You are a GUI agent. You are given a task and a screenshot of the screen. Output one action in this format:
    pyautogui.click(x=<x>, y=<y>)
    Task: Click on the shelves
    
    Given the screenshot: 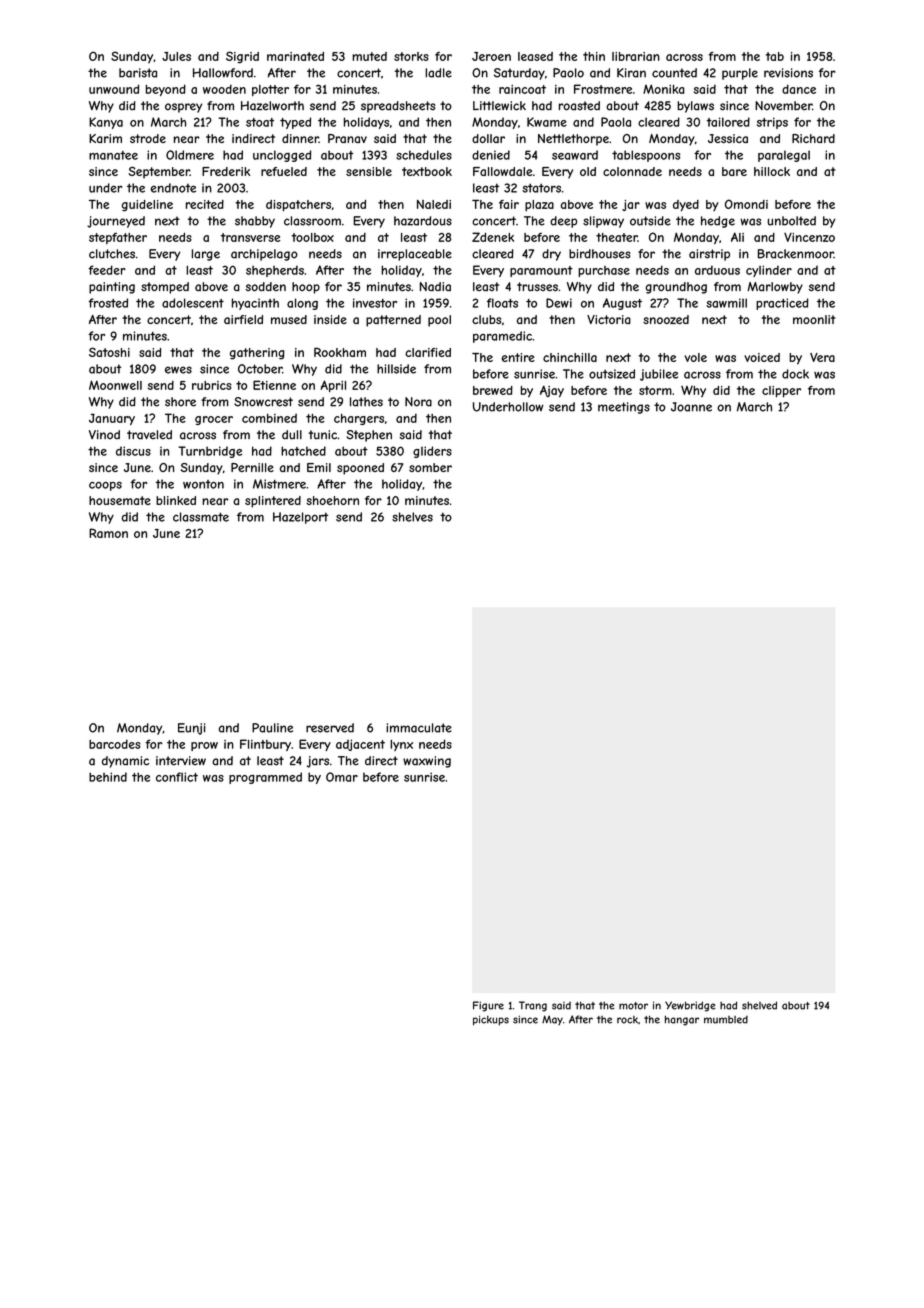 What is the action you would take?
    pyautogui.click(x=412, y=517)
